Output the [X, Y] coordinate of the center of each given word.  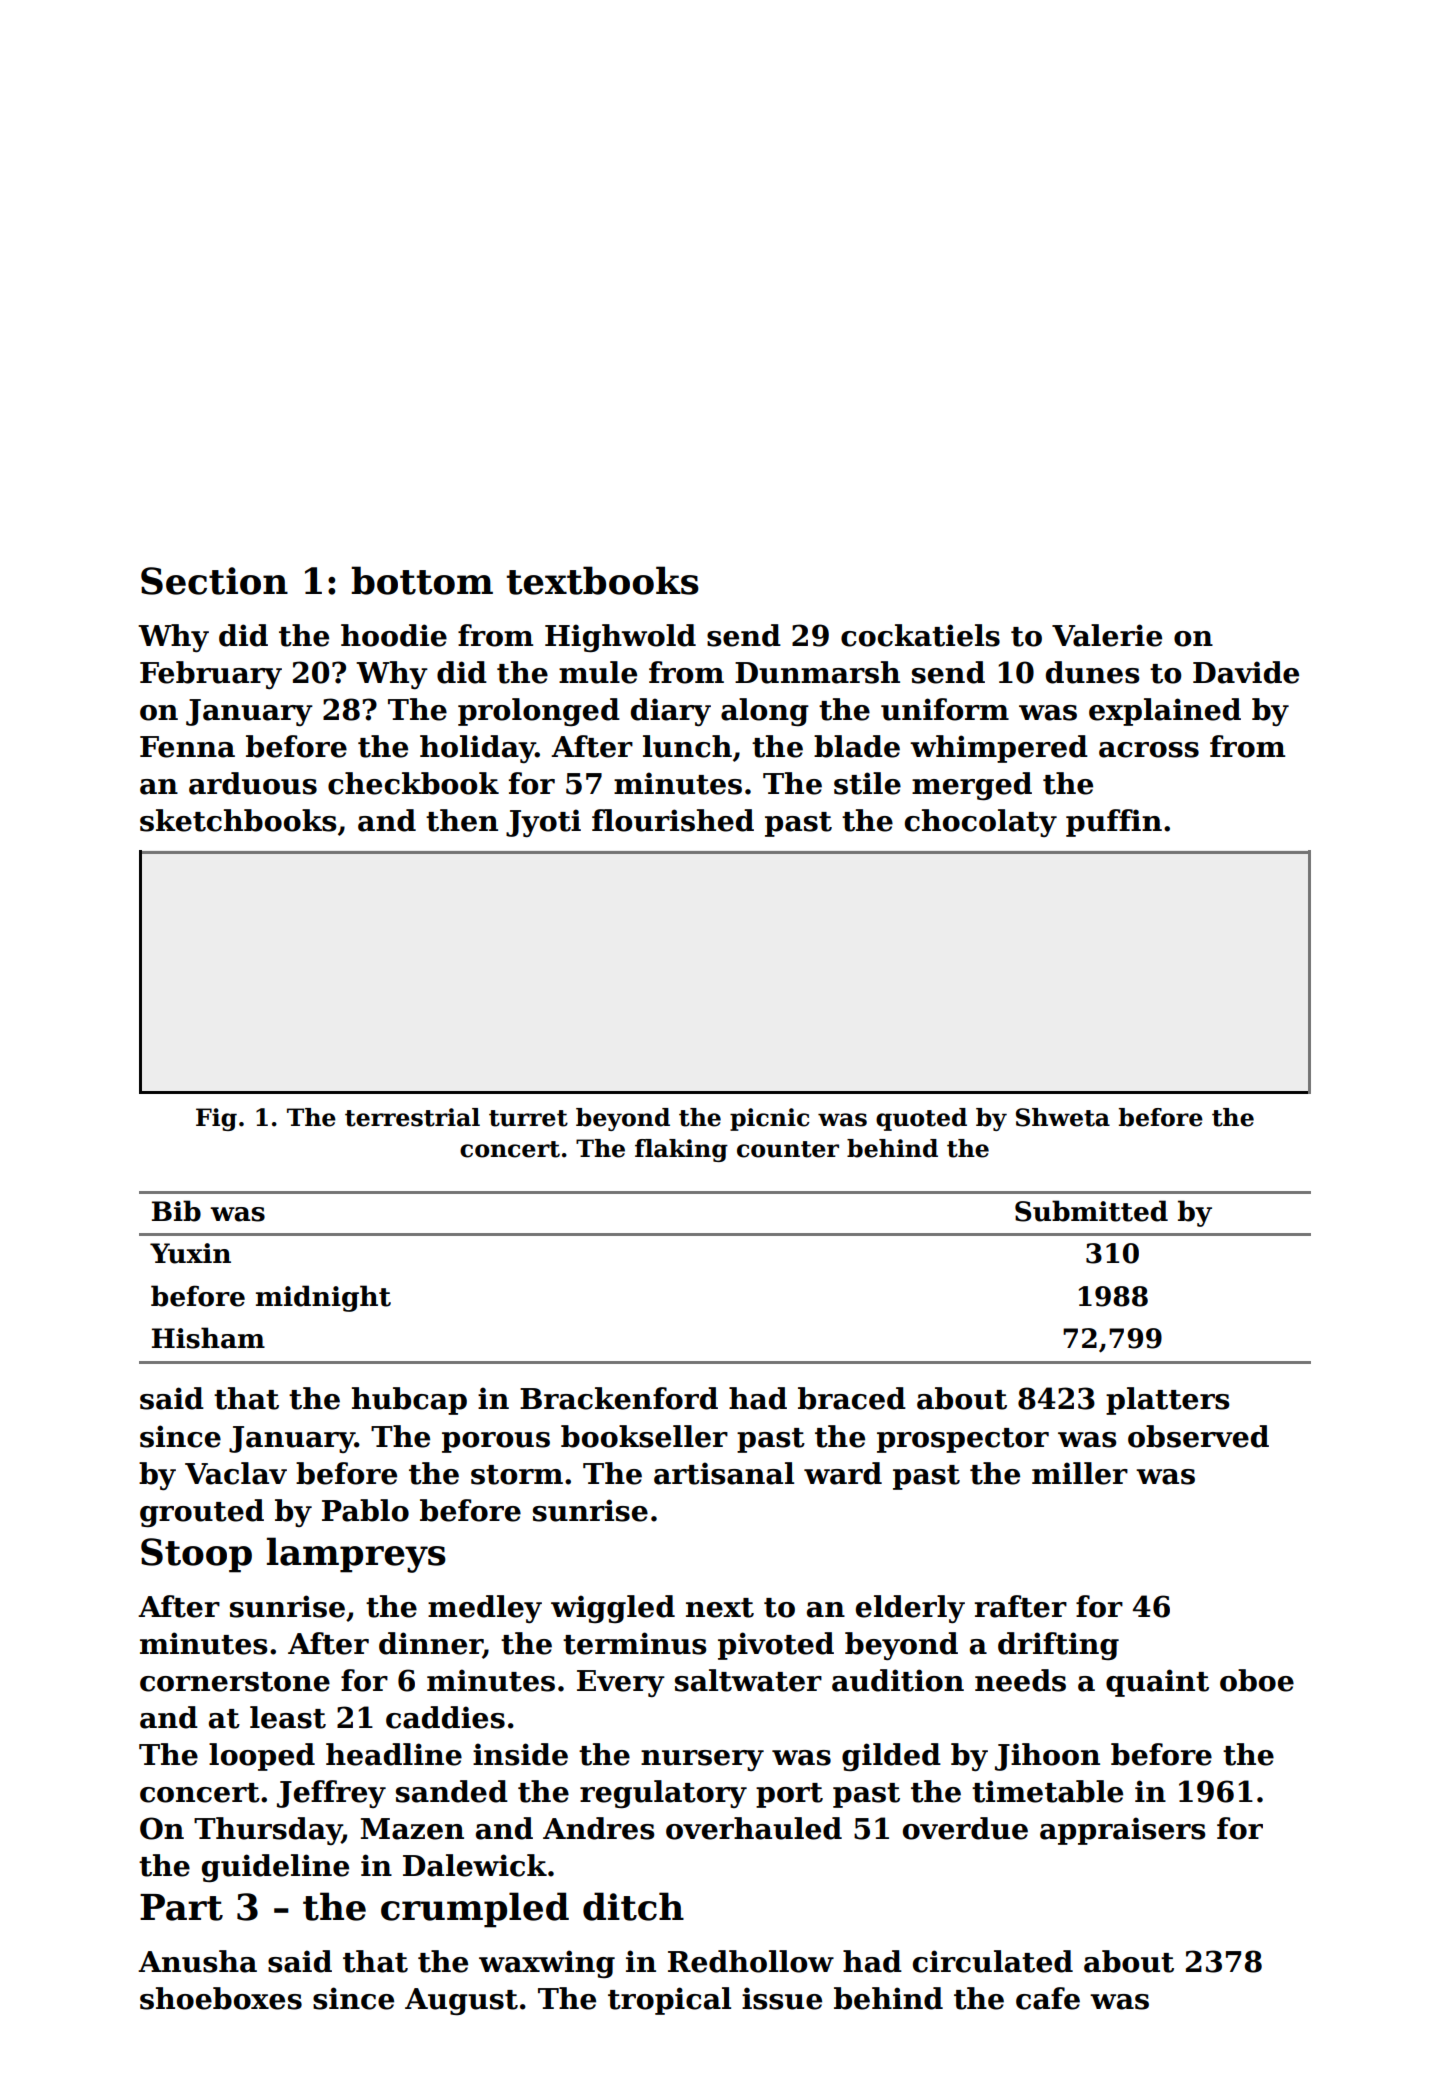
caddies [445, 1717]
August [461, 2001]
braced [852, 1398]
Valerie [1107, 635]
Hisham [208, 1338]
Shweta [1063, 1117]
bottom [422, 580]
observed [1198, 1436]
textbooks [603, 580]
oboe [1257, 1680]
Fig [216, 1119]
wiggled [613, 1609]
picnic [770, 1119]
